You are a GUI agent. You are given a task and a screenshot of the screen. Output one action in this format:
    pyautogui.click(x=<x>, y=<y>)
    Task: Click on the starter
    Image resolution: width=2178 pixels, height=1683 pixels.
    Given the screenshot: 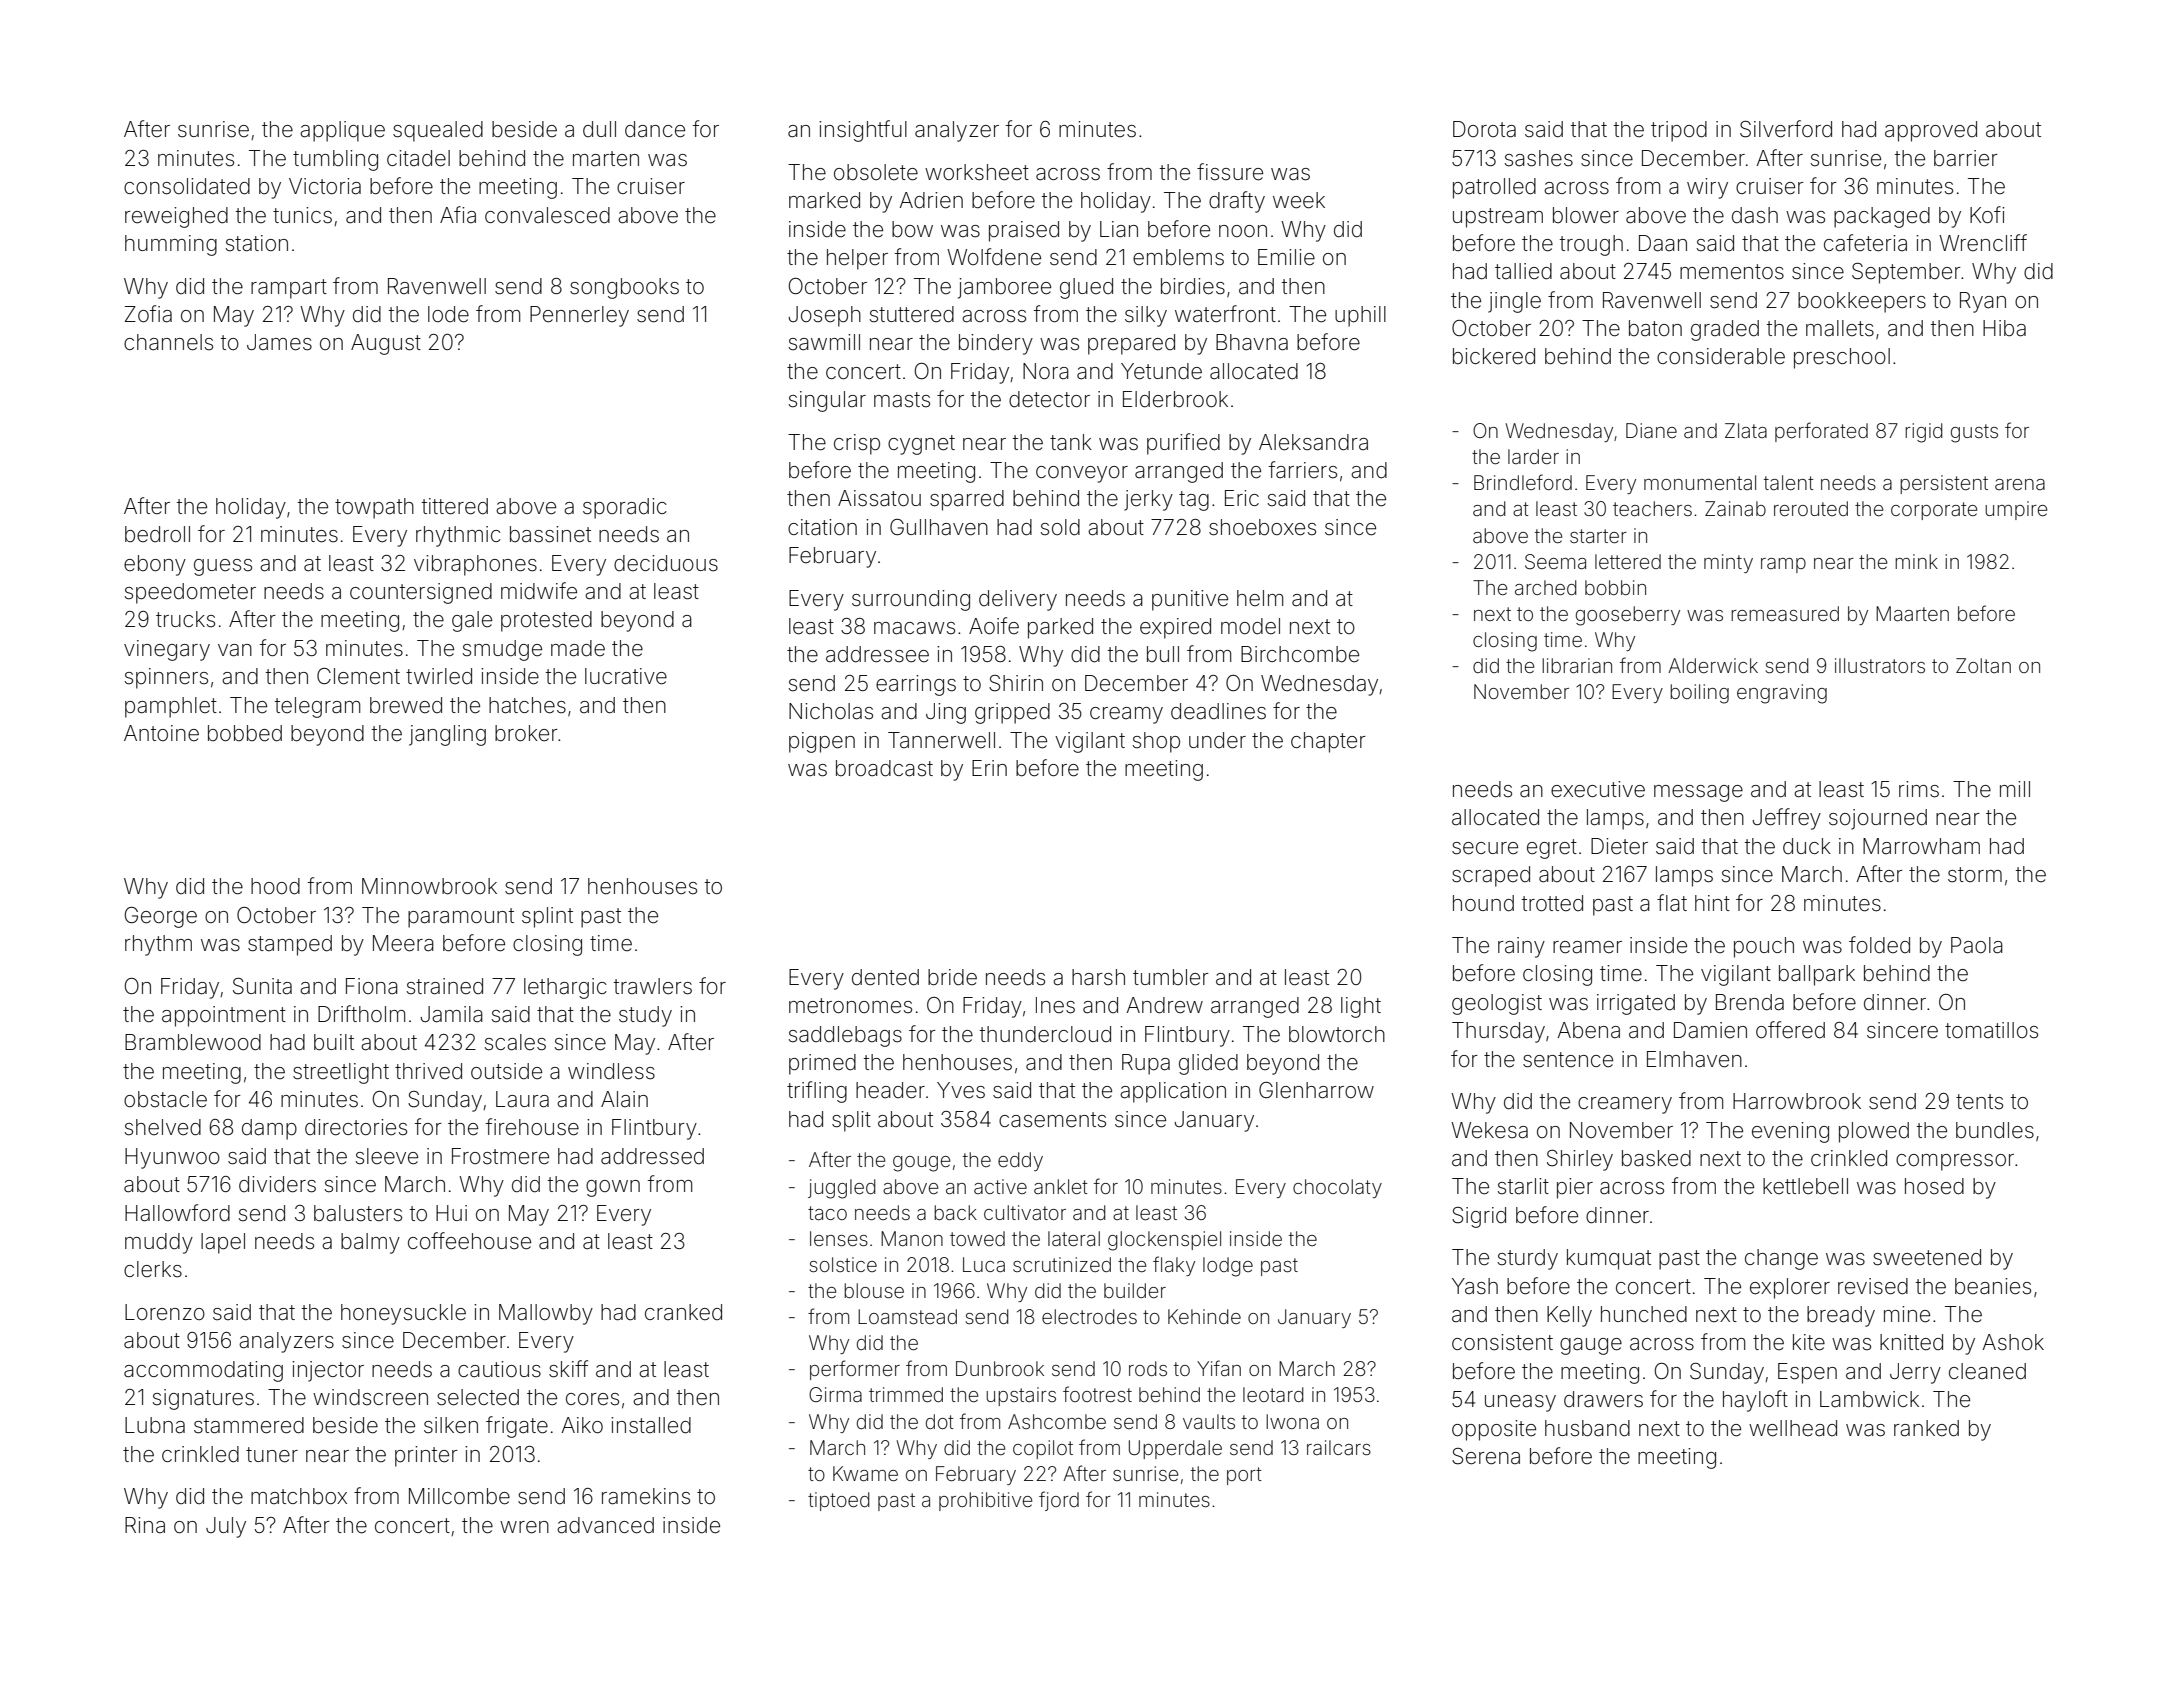 What is the action you would take?
    pyautogui.click(x=1598, y=536)
